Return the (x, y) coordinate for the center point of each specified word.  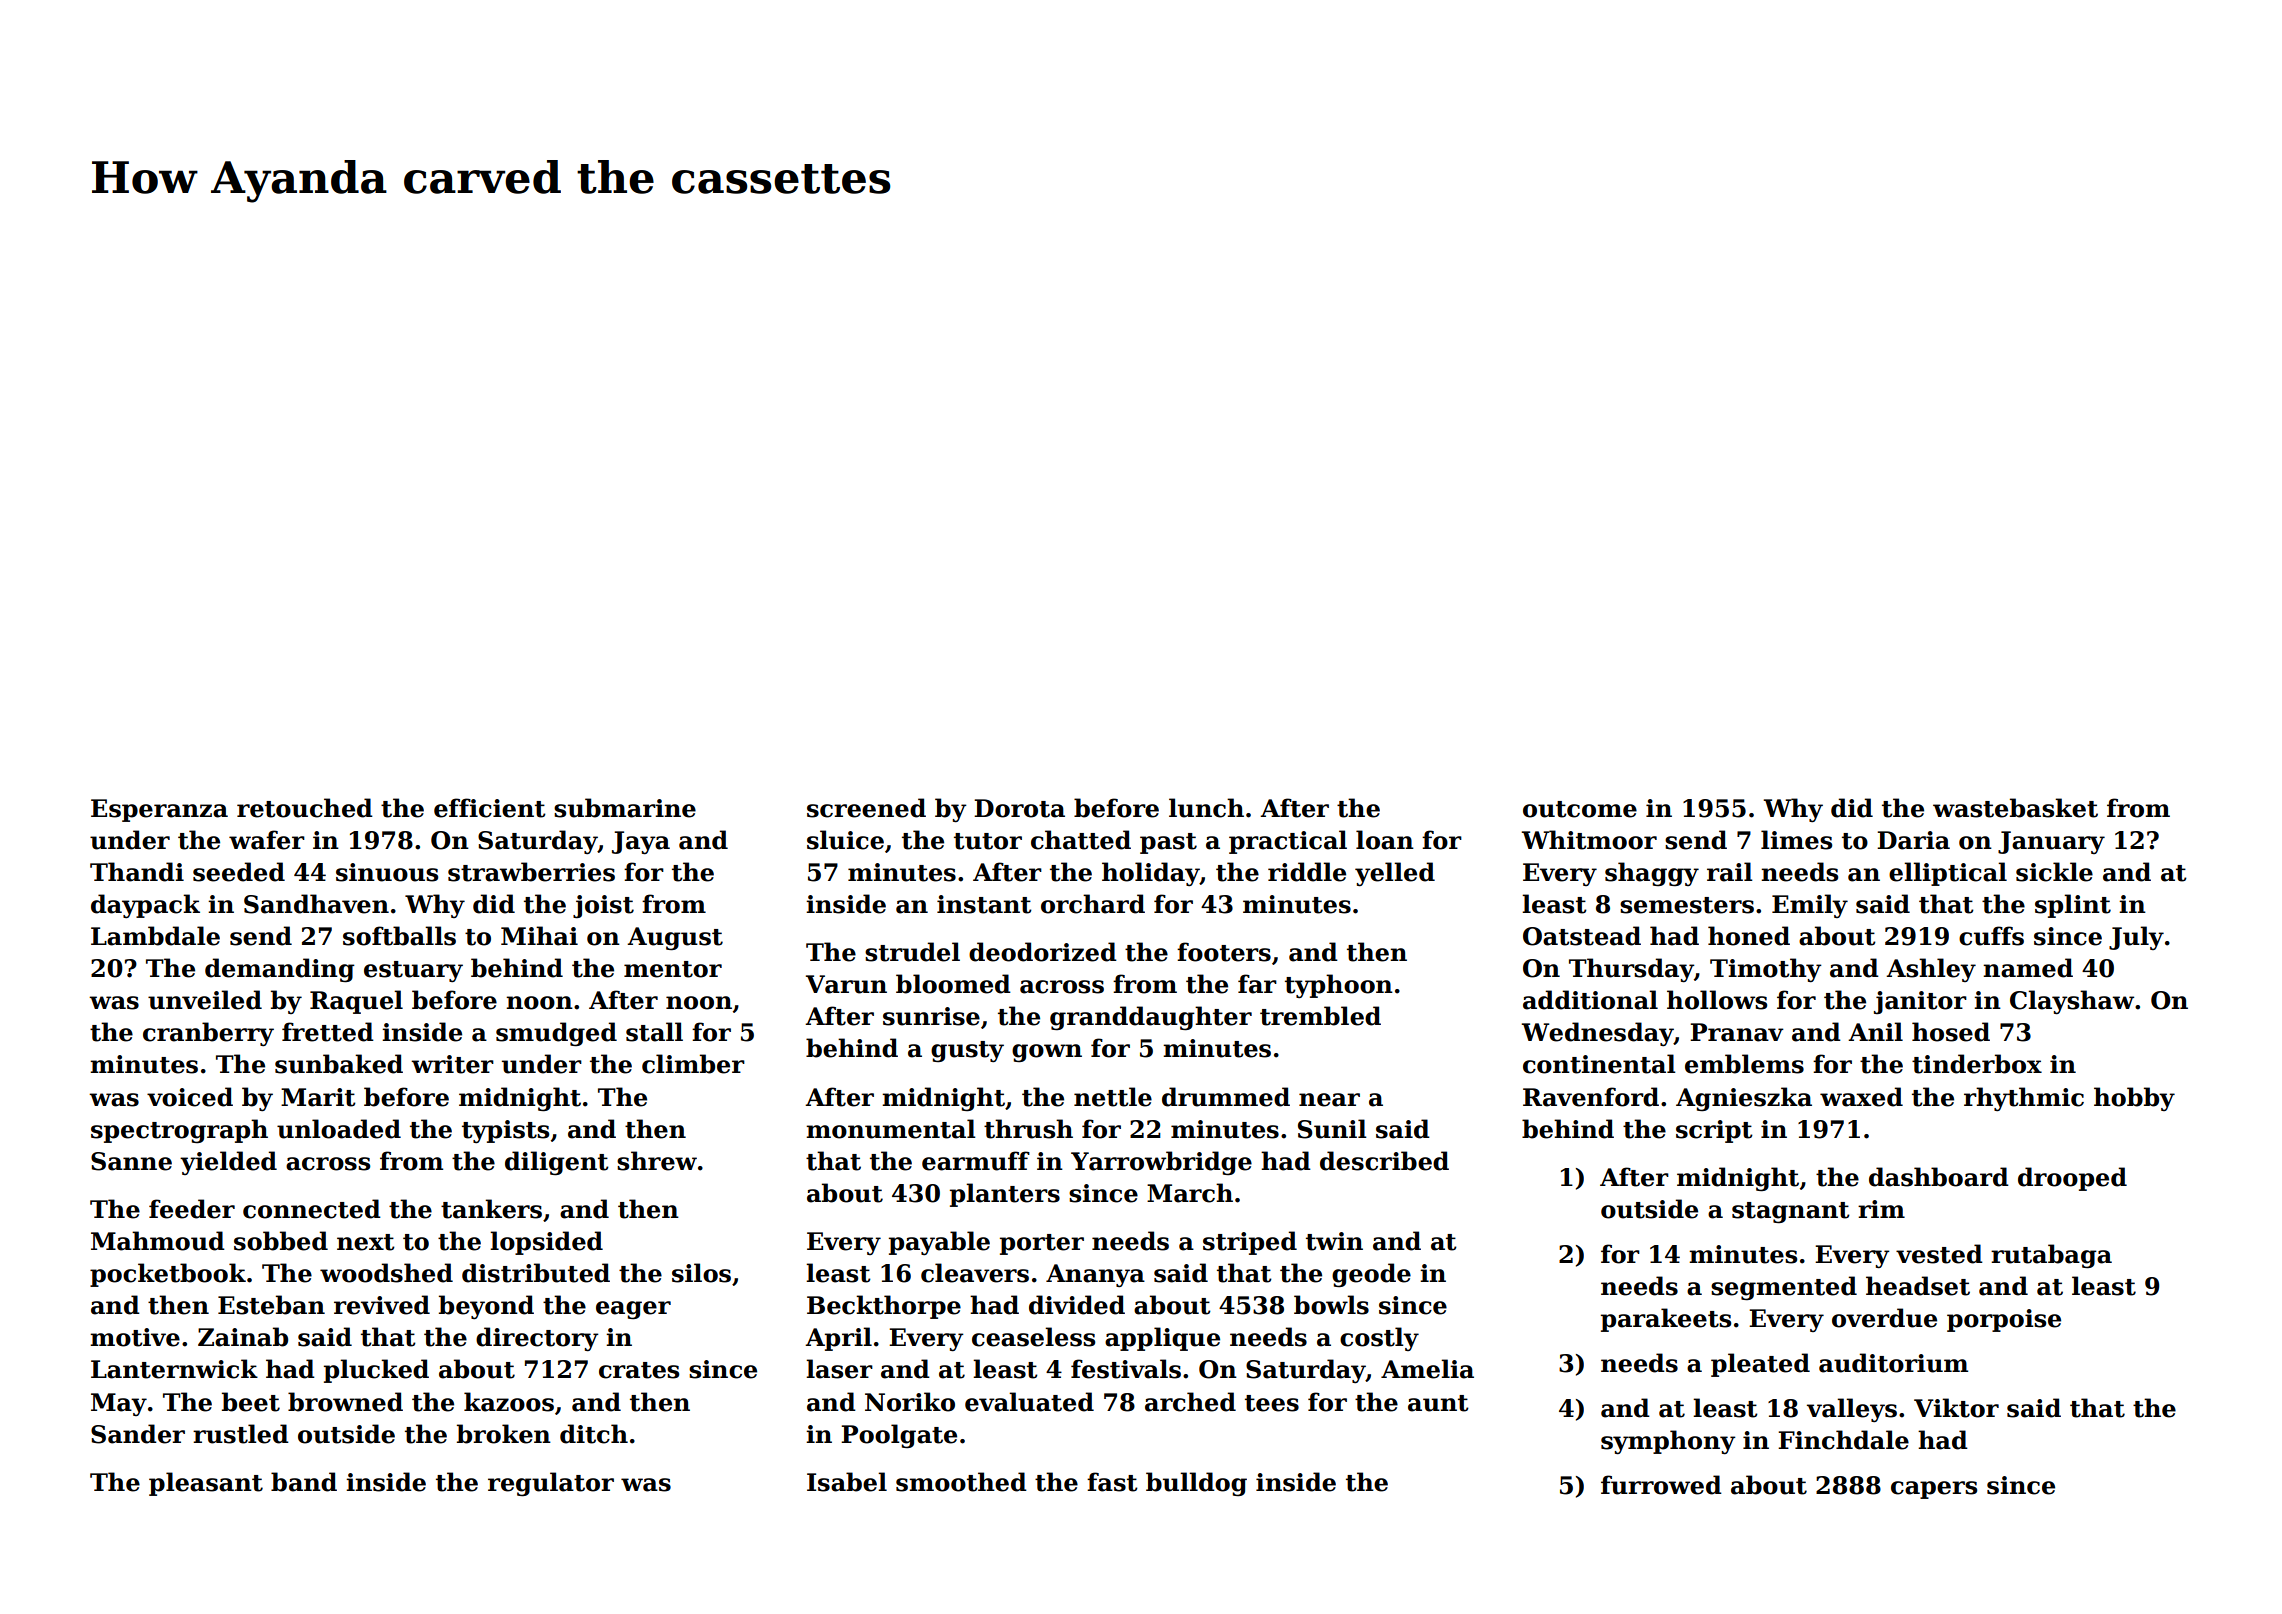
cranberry (208, 1034)
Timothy (1766, 970)
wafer (267, 840)
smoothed (961, 1482)
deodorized (1043, 952)
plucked (376, 1371)
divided (1077, 1305)
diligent (557, 1163)
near (1329, 1100)
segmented (1784, 1288)
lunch (1206, 808)
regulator (551, 1484)
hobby (2134, 1099)
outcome (1580, 809)
